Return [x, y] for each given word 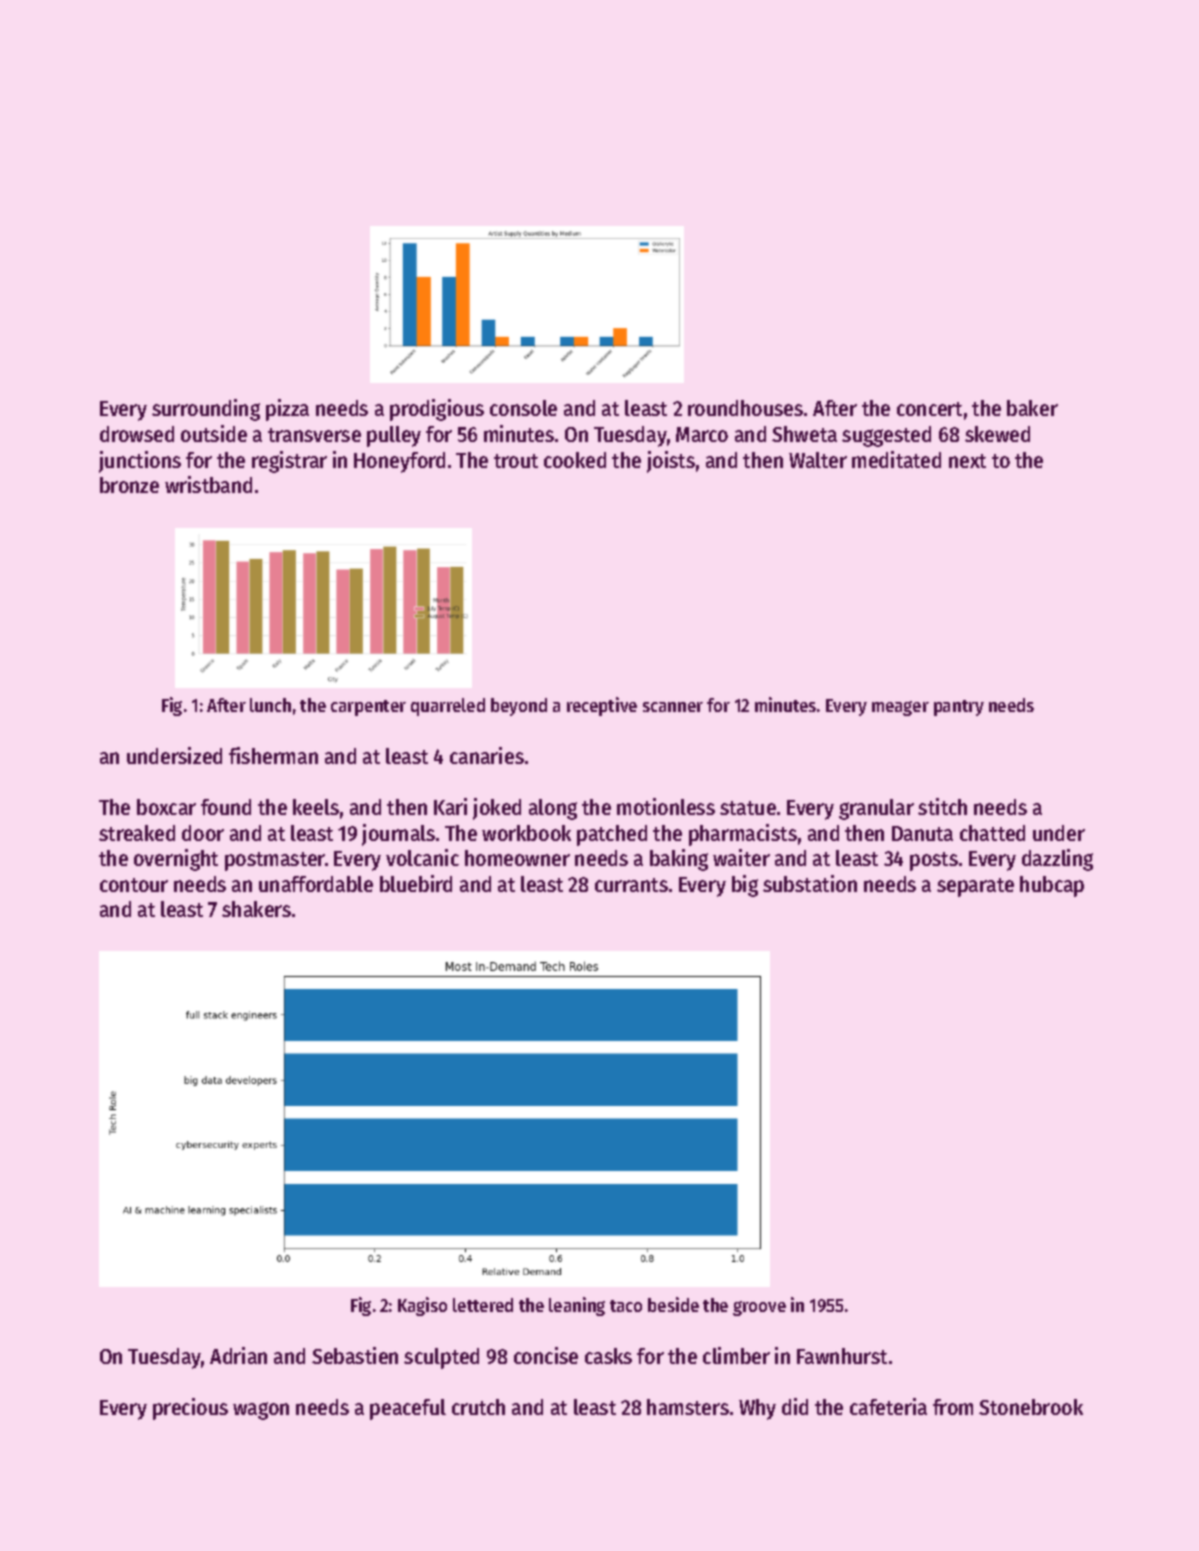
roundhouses [745, 408]
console [523, 408]
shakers [256, 909]
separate [975, 887]
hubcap [1052, 886]
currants [631, 885]
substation [810, 883]
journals [398, 835]
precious [190, 1409]
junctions [140, 462]
